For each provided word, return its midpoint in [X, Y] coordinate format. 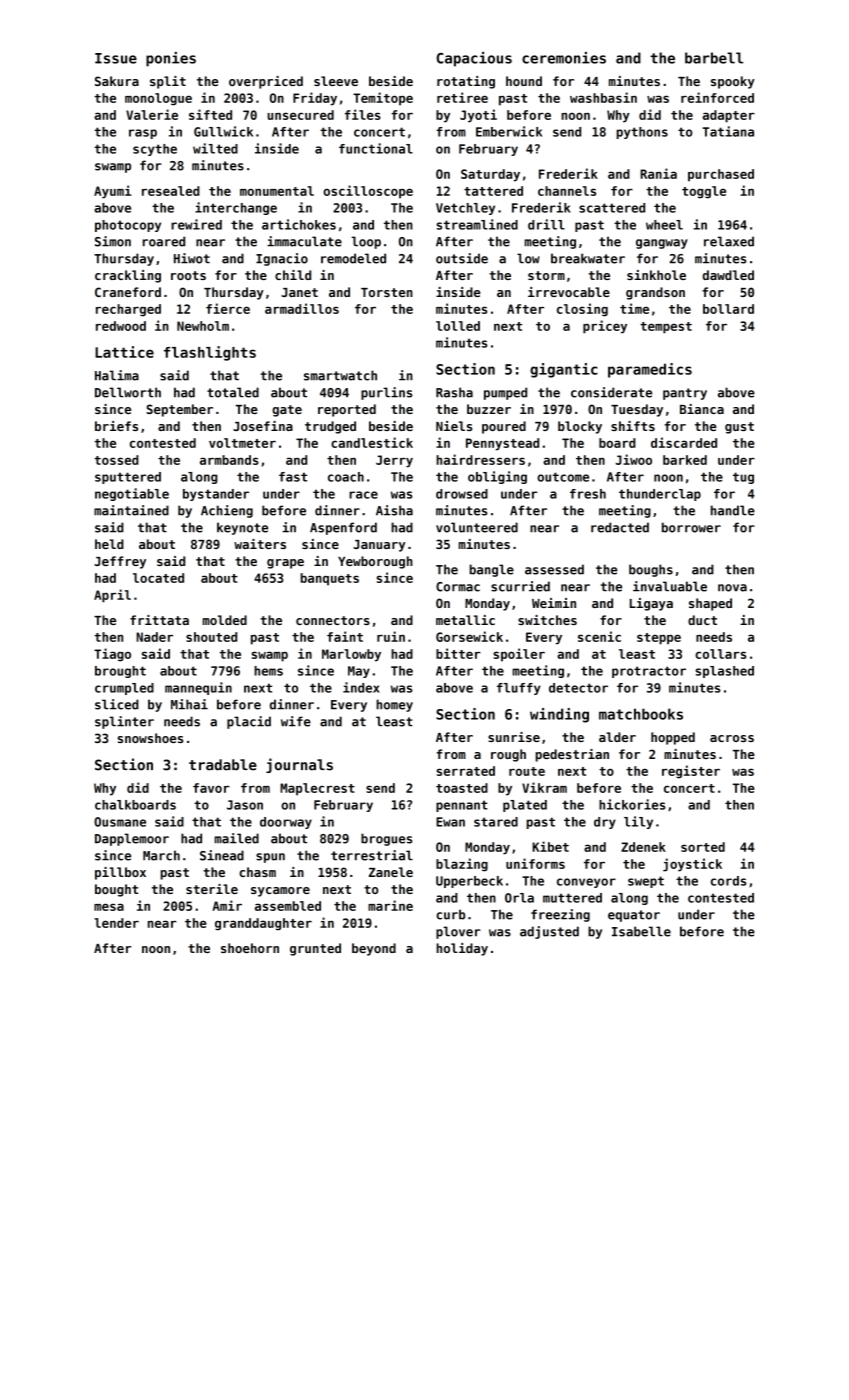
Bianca [702, 409]
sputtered [128, 478]
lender [116, 923]
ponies [171, 59]
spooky [733, 82]
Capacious [474, 59]
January [379, 546]
